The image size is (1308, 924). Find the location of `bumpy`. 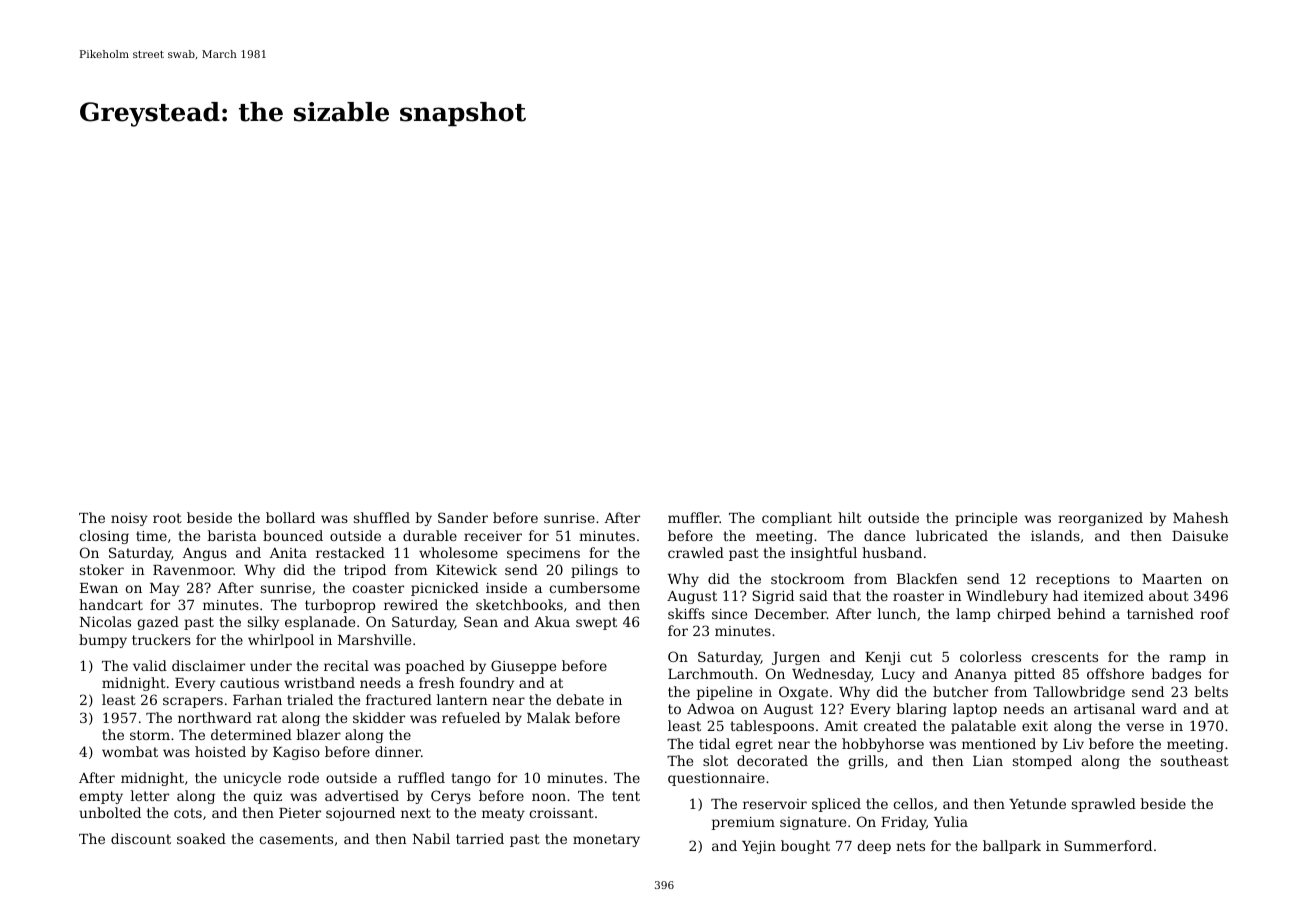

bumpy is located at coordinates (103, 641).
